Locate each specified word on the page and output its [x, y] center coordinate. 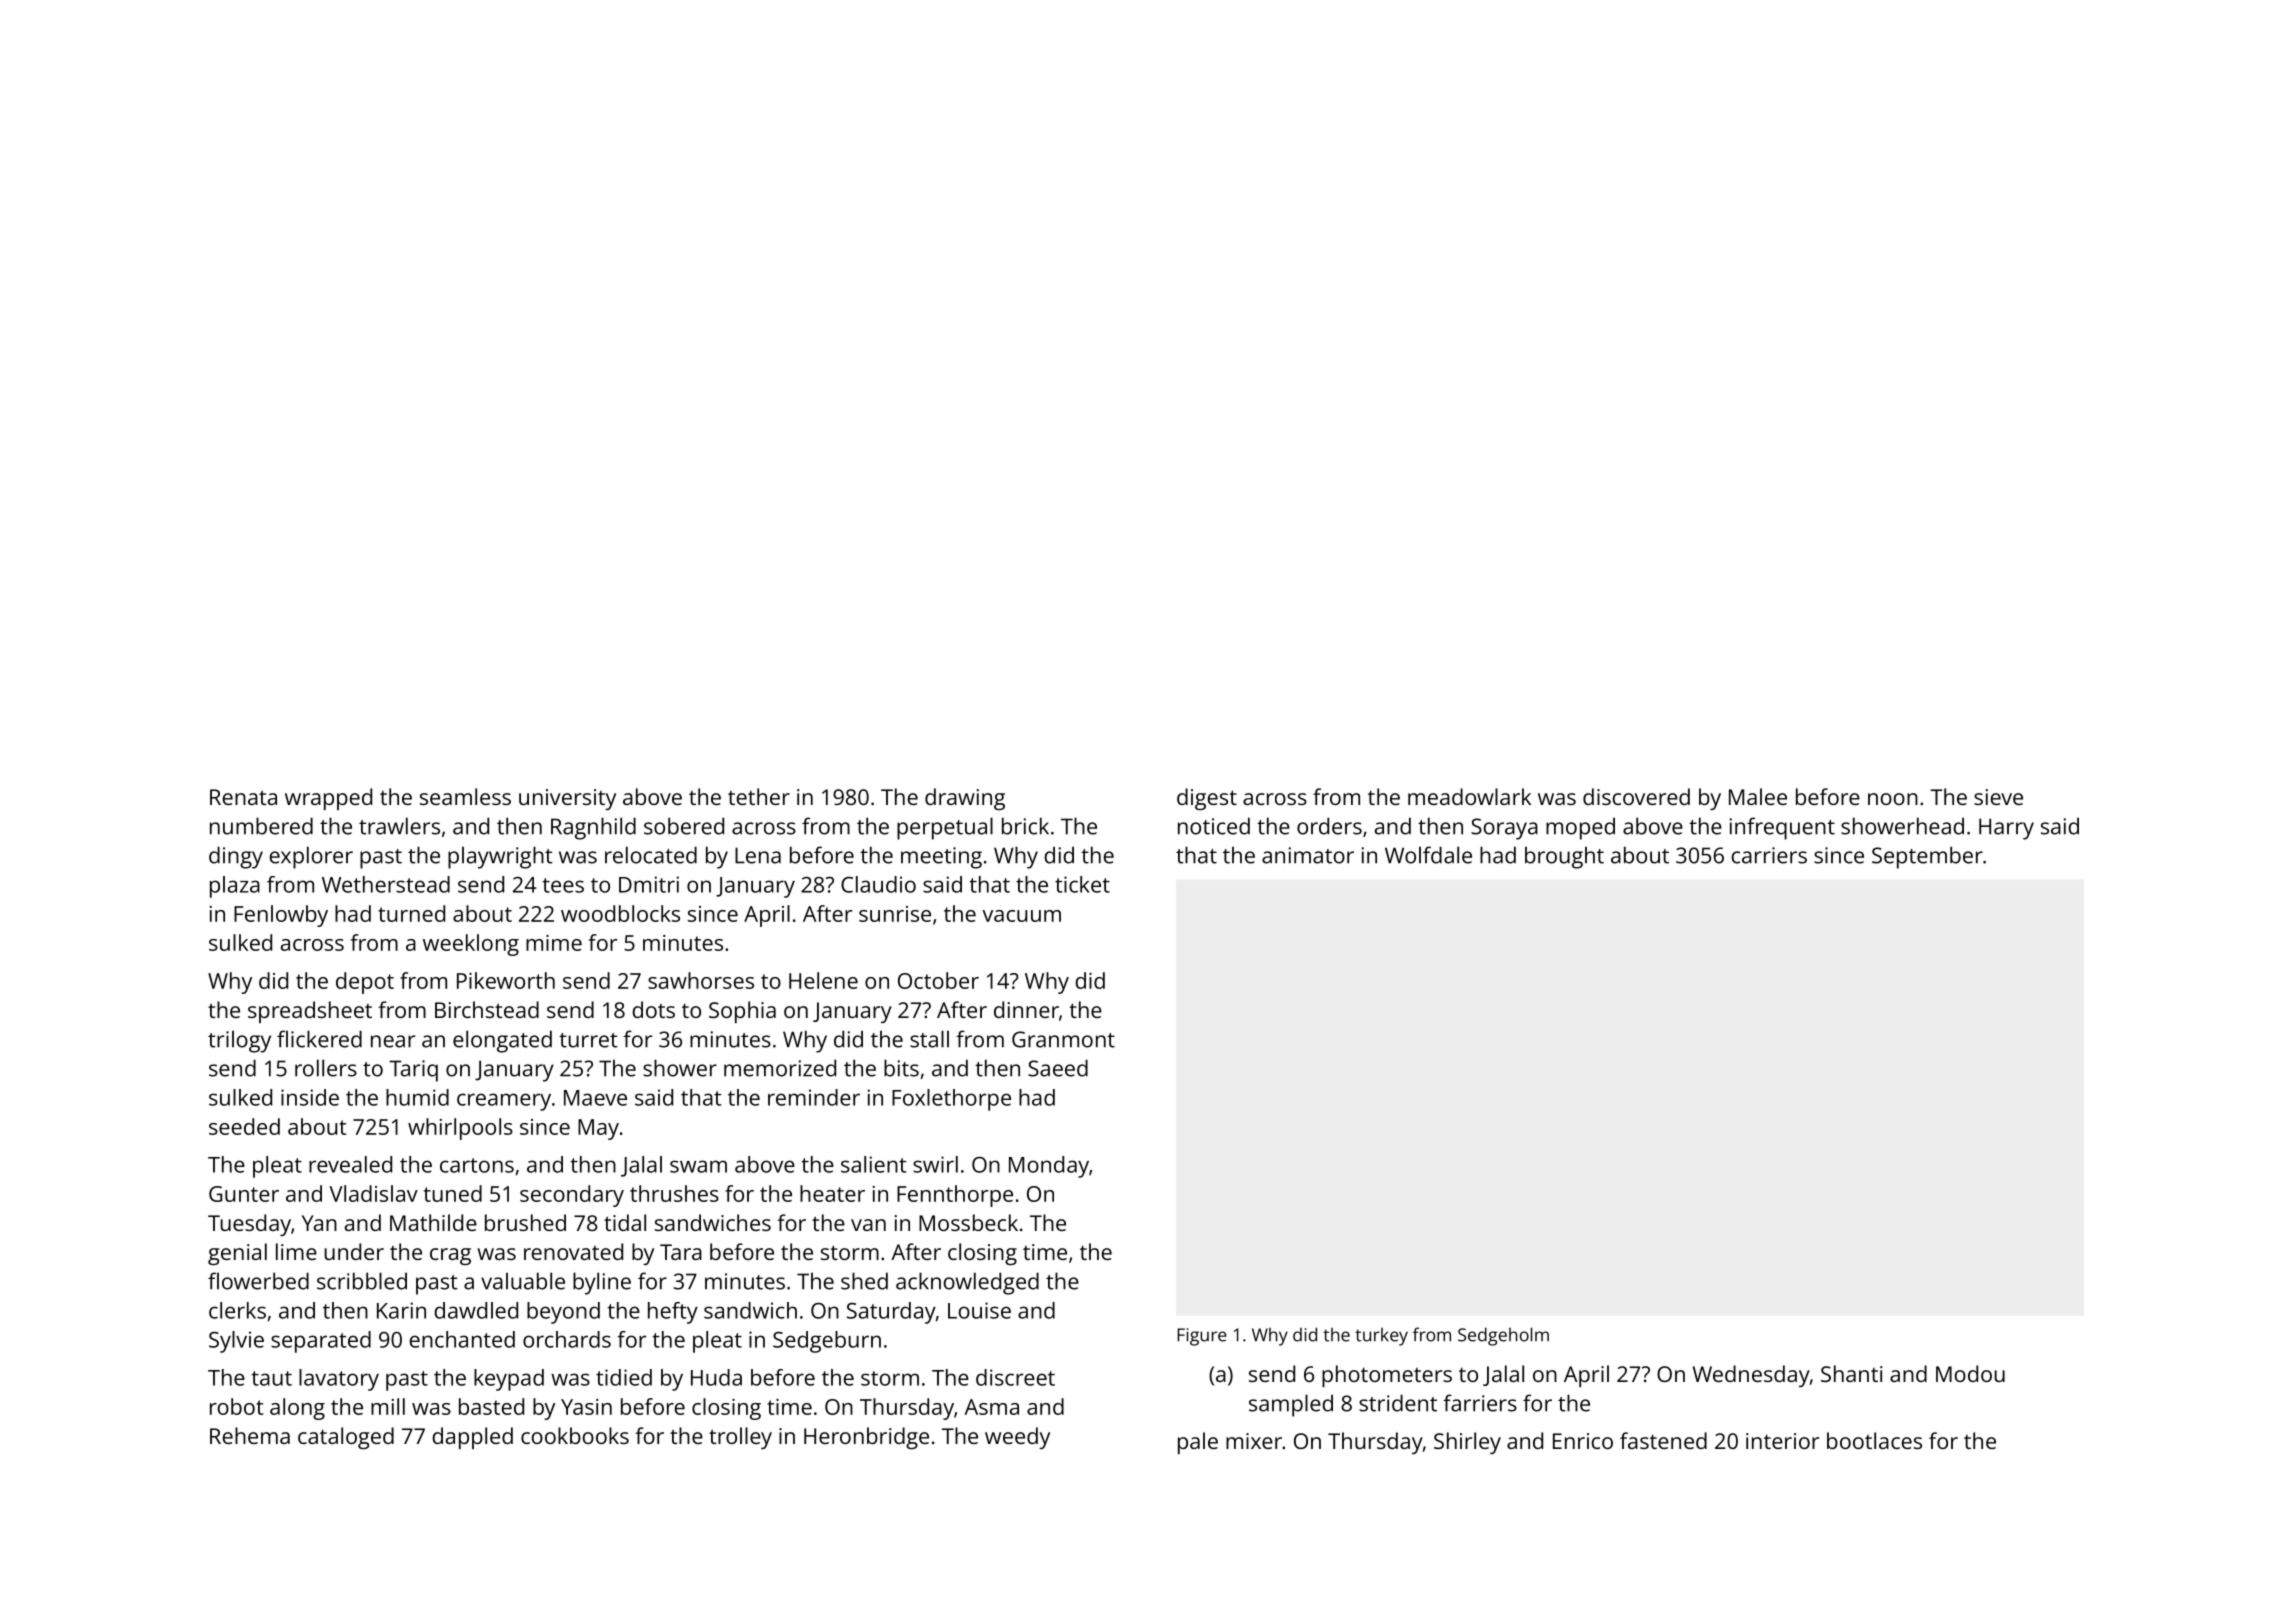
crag [450, 1256]
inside [310, 1097]
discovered [1636, 796]
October [938, 980]
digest [1207, 799]
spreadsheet [310, 1012]
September [1927, 857]
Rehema [250, 1435]
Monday [1049, 1167]
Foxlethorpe [951, 1100]
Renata [243, 797]
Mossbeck [968, 1222]
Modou [1970, 1373]
